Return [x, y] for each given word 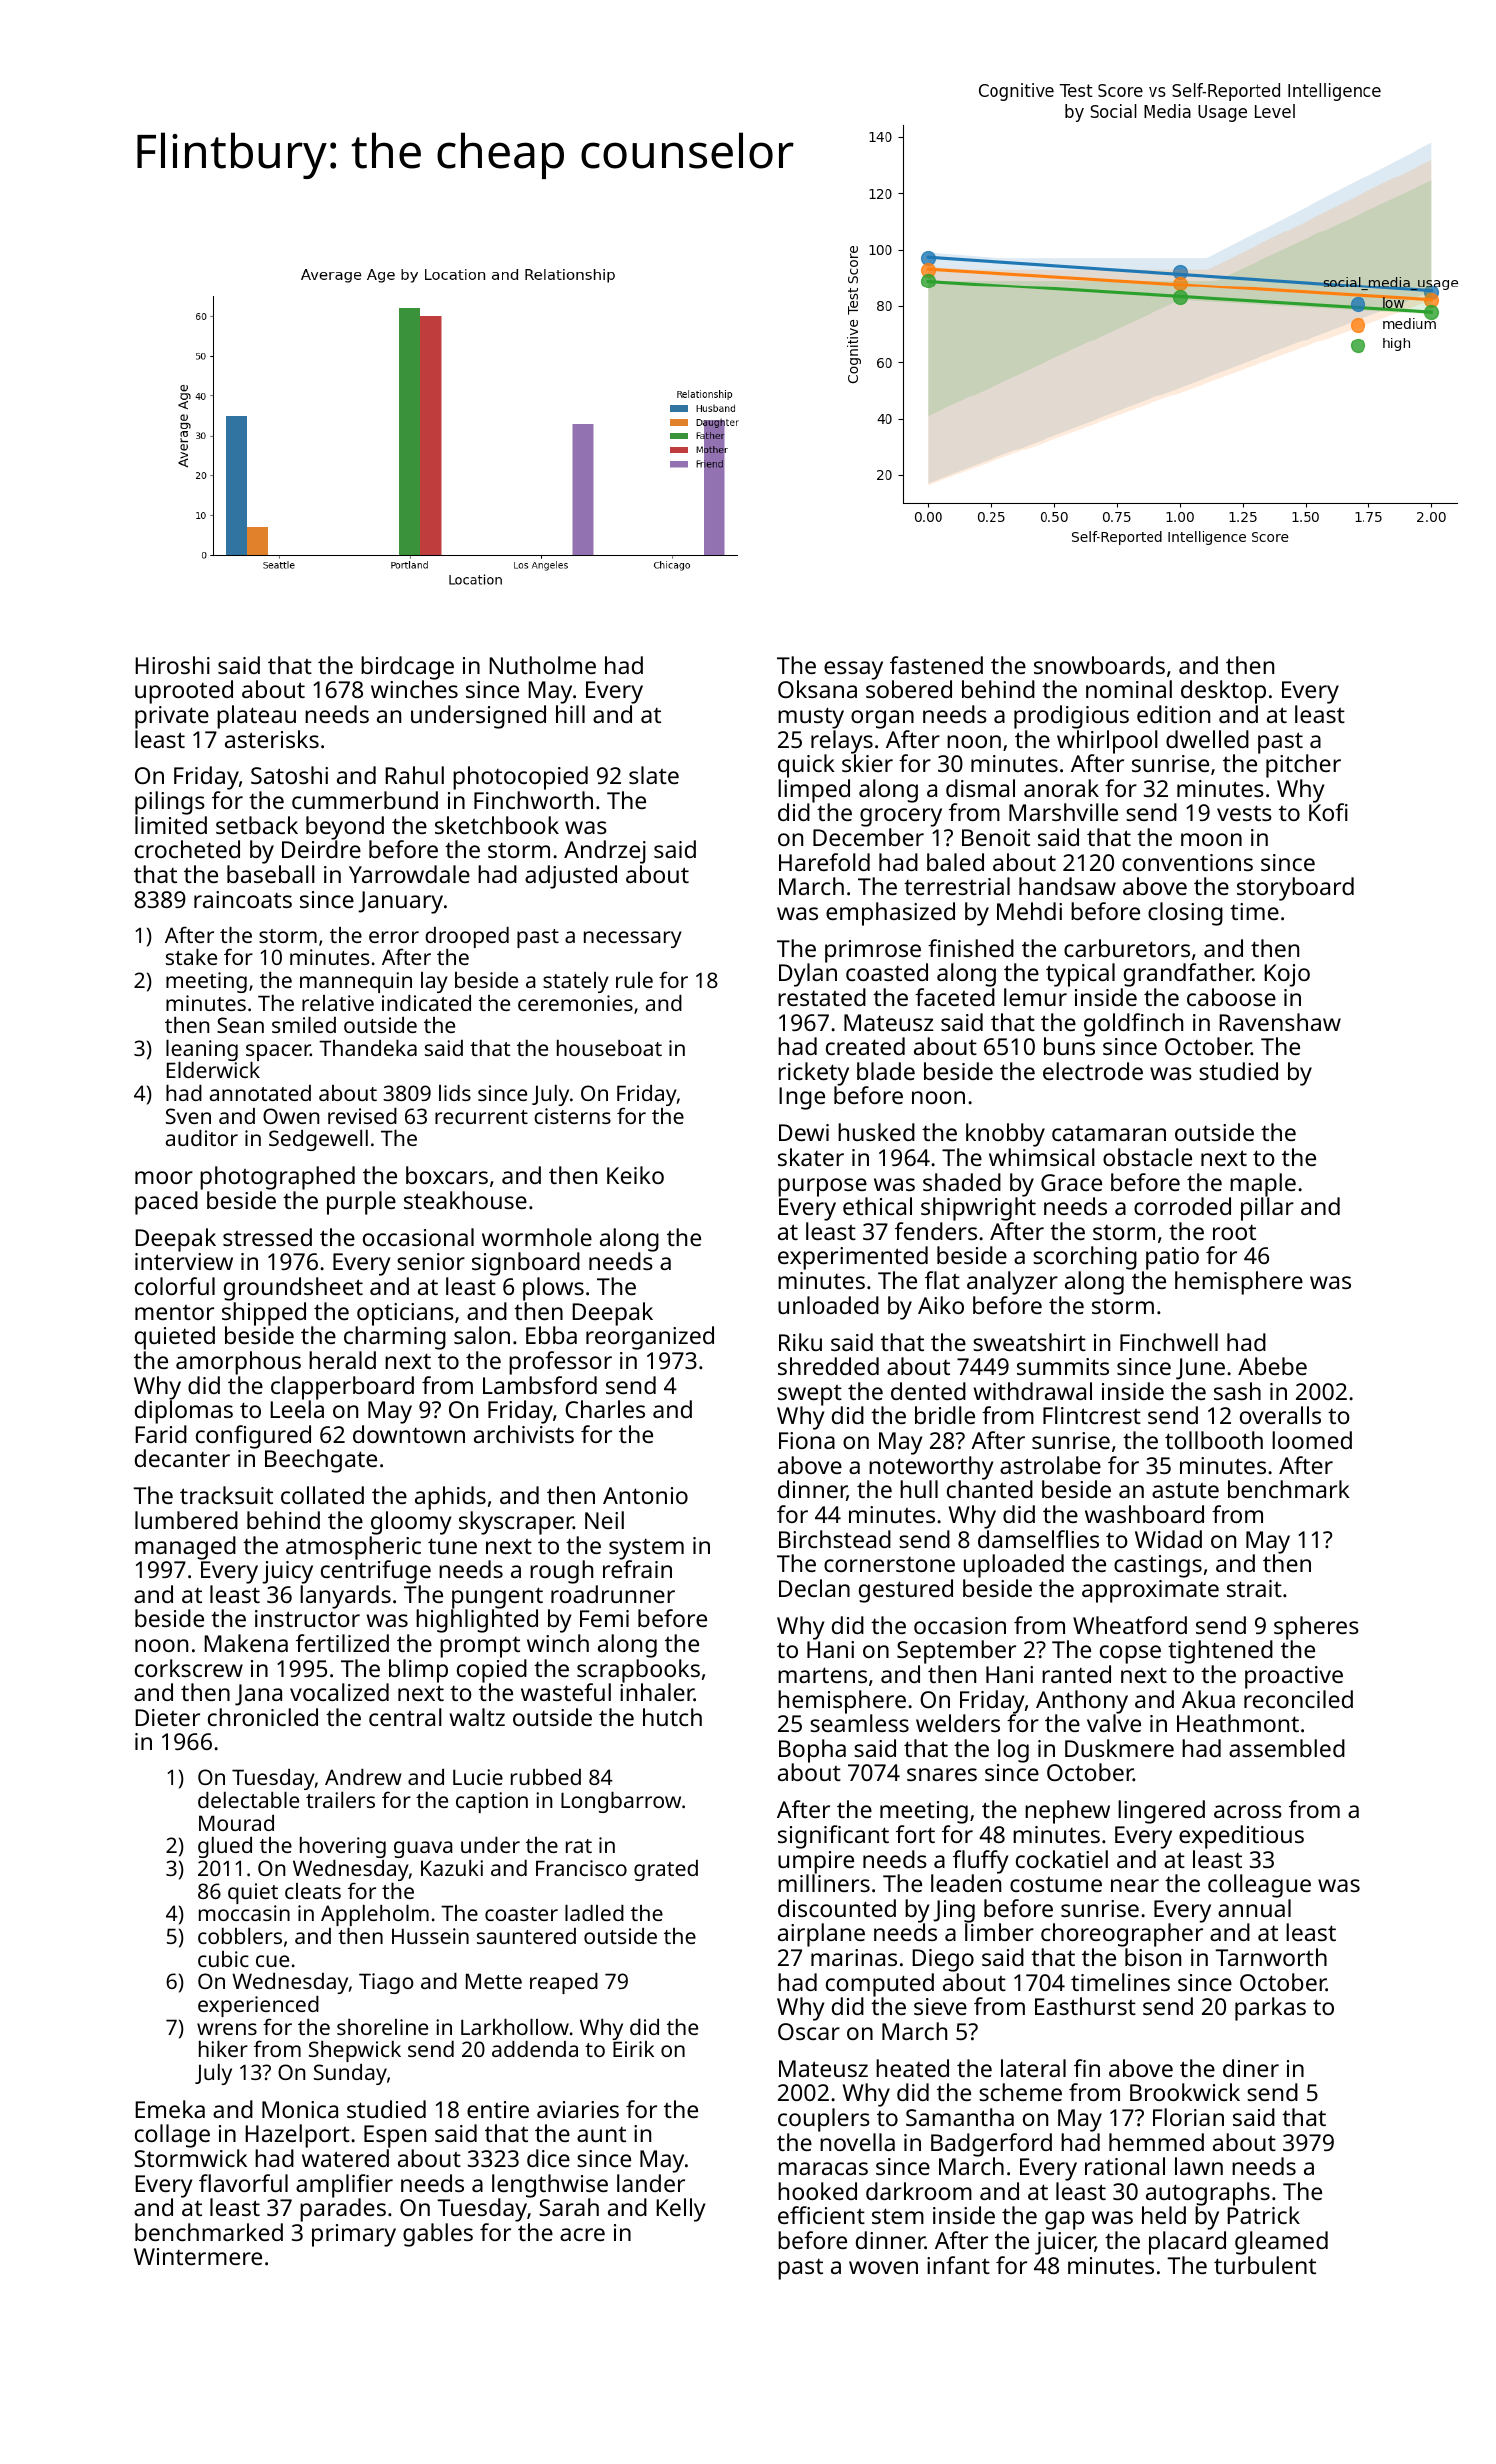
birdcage [407, 668]
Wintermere [198, 2256]
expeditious [1241, 1837]
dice [548, 2158]
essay [853, 670]
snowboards [1099, 665]
